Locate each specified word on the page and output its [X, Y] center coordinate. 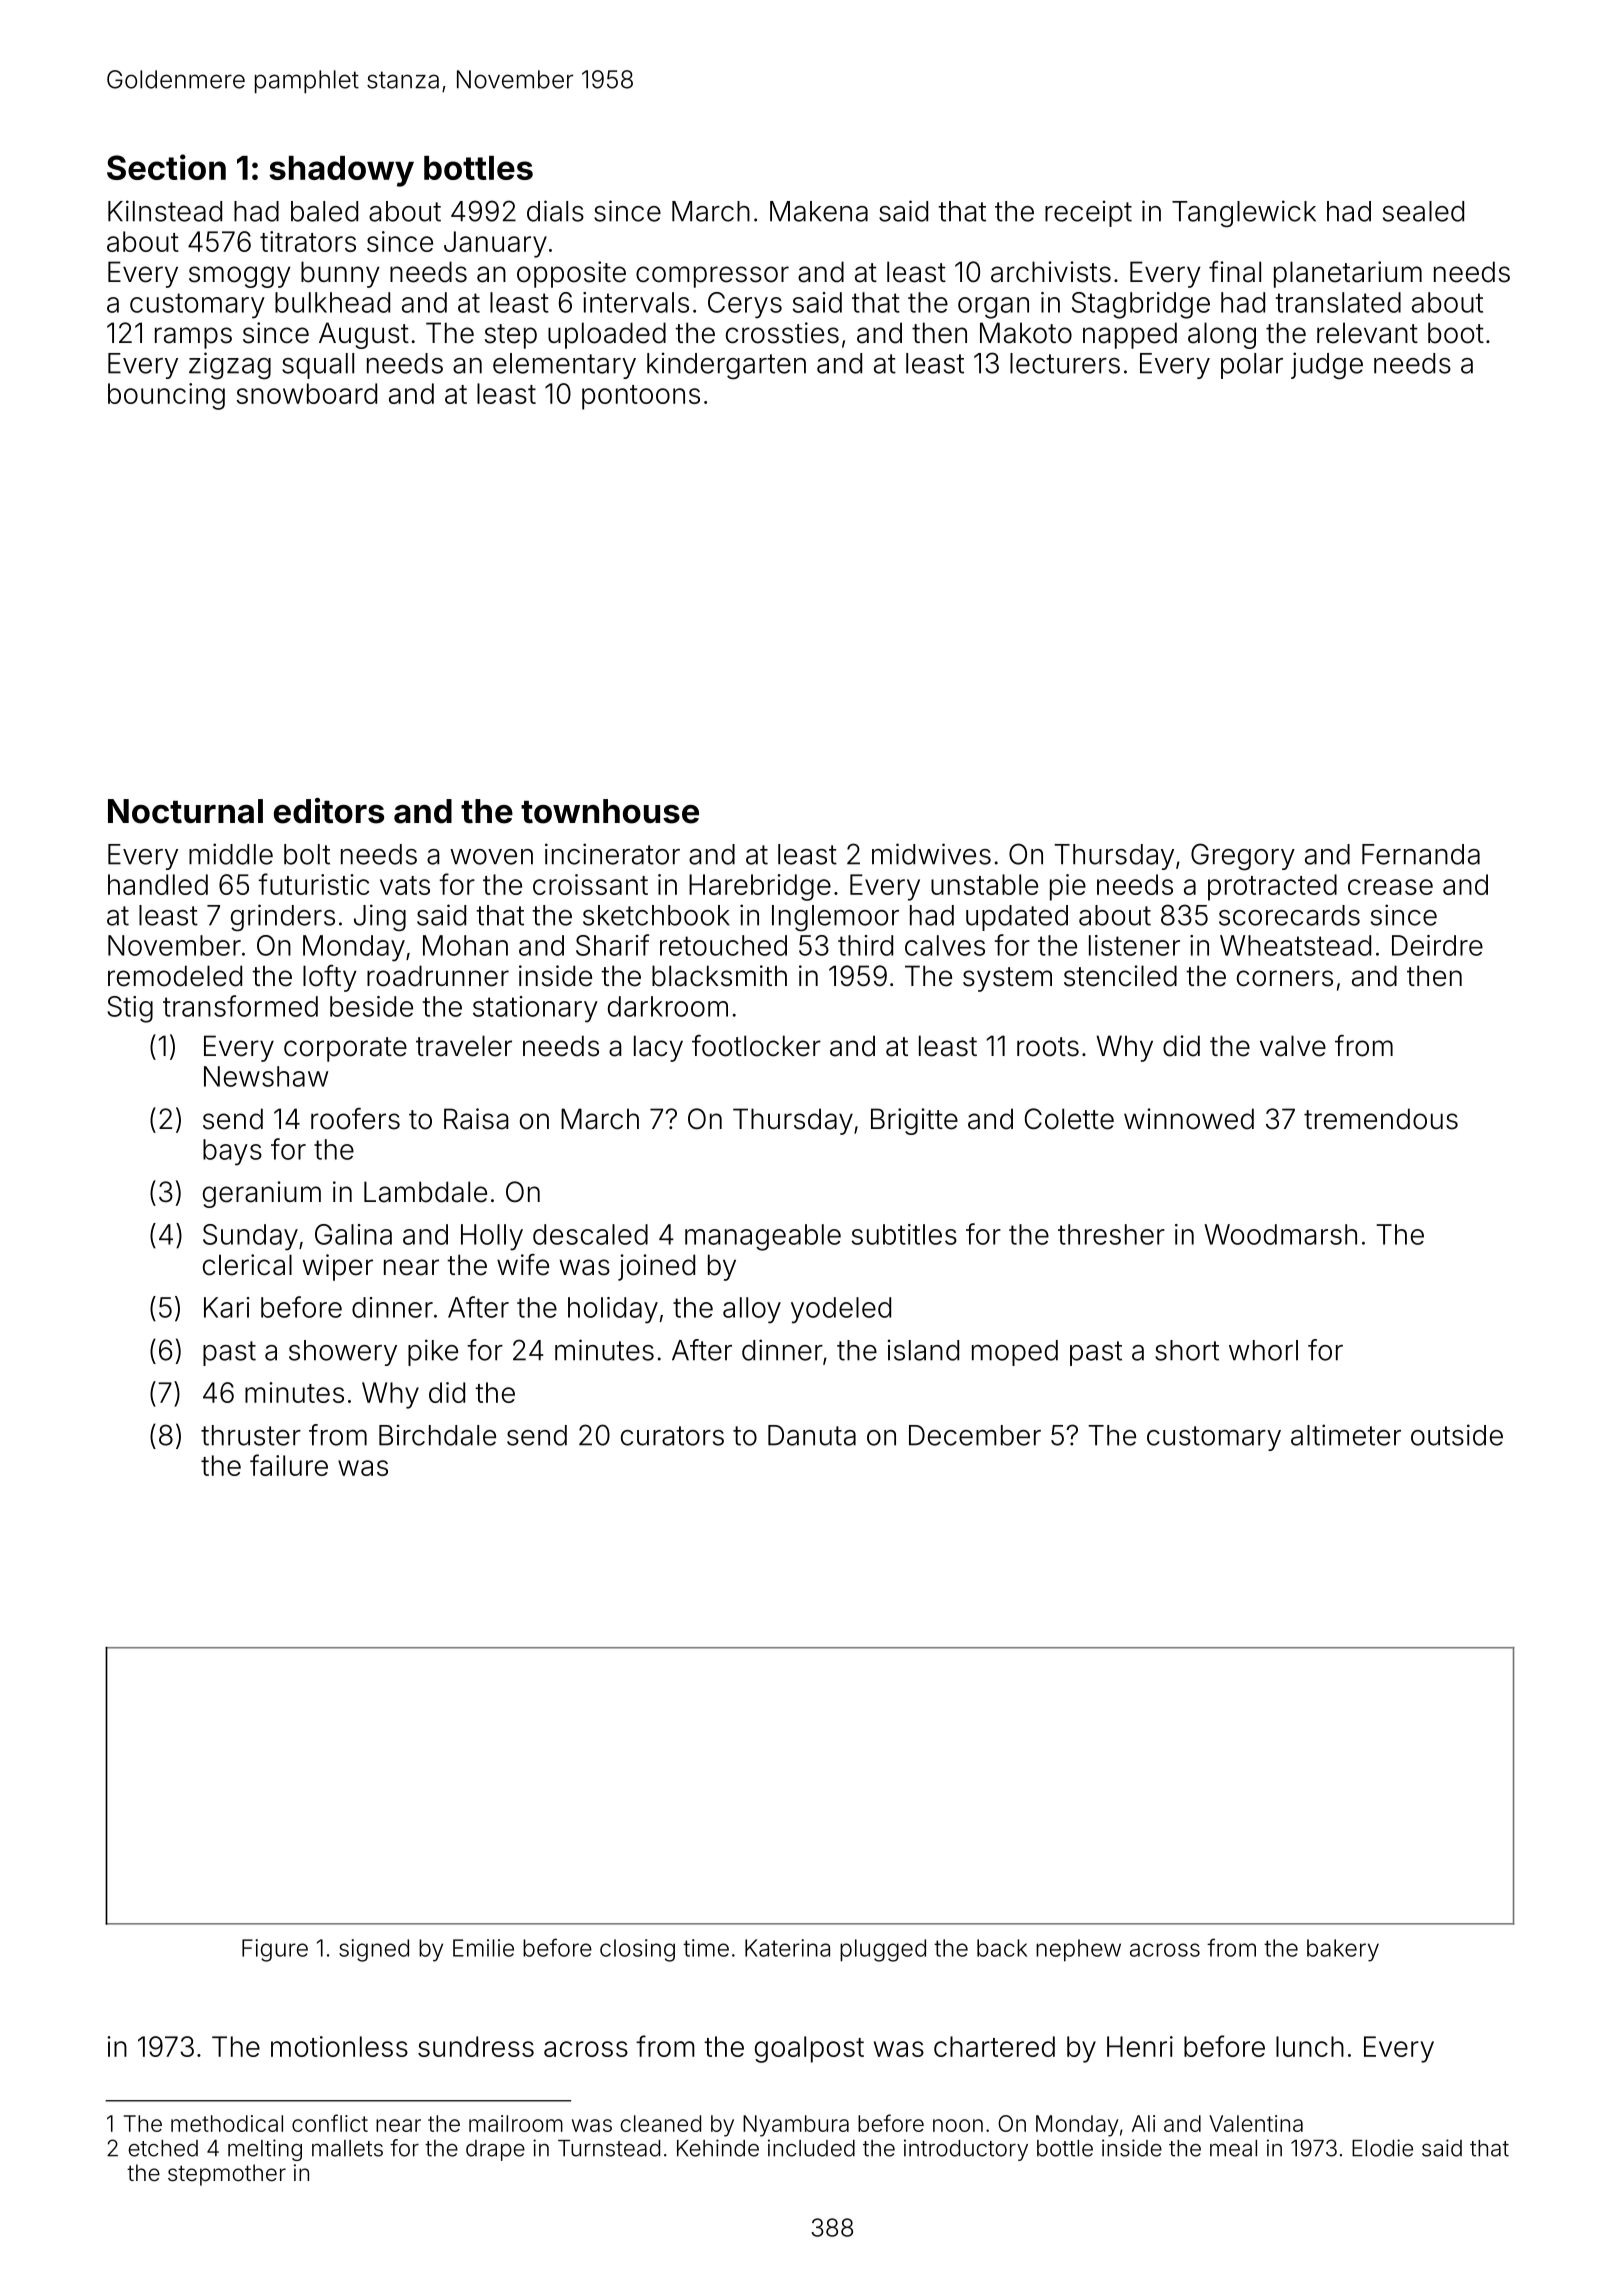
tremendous [1381, 1119]
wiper [337, 1267]
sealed [1423, 211]
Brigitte [914, 1121]
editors [329, 811]
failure [289, 1465]
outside [1457, 1435]
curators [672, 1436]
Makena [819, 211]
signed [374, 1950]
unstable [984, 884]
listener [1134, 945]
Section [166, 167]
